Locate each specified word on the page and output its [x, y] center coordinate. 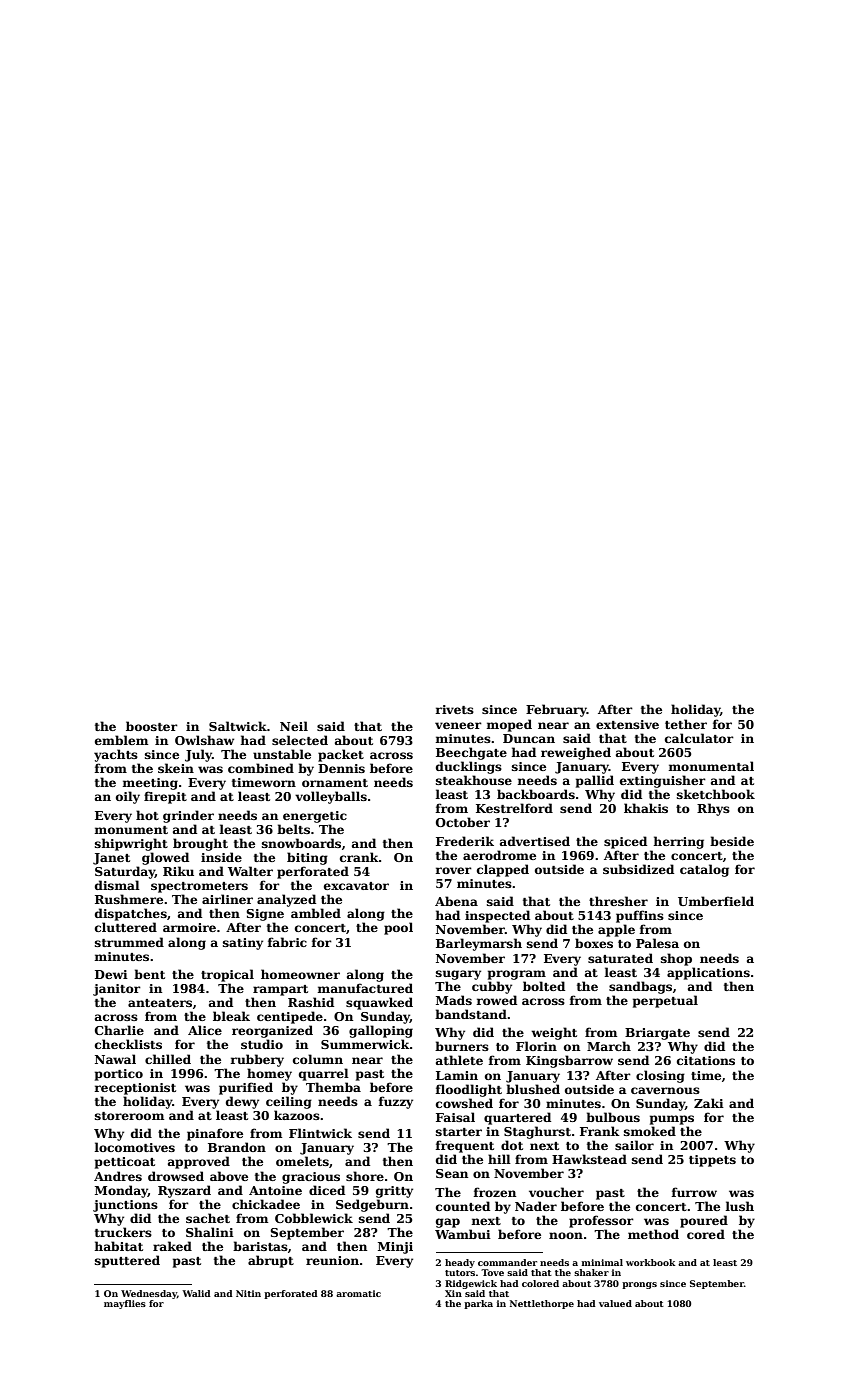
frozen [495, 1192]
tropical [227, 975]
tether [686, 724]
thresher [618, 901]
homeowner [300, 974]
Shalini [210, 1232]
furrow [694, 1192]
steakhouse [474, 780]
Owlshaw [204, 740]
